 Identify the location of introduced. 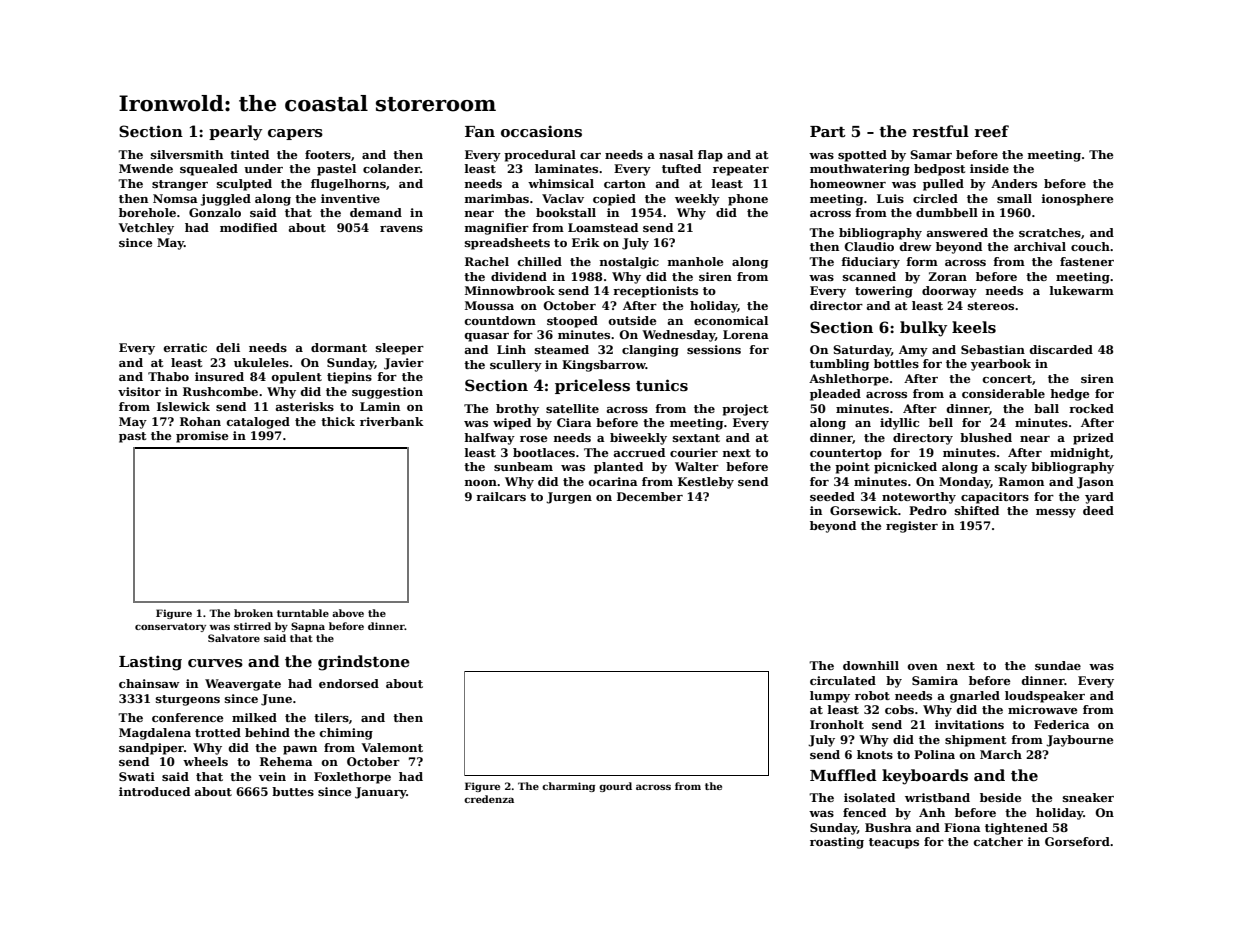
(154, 791).
